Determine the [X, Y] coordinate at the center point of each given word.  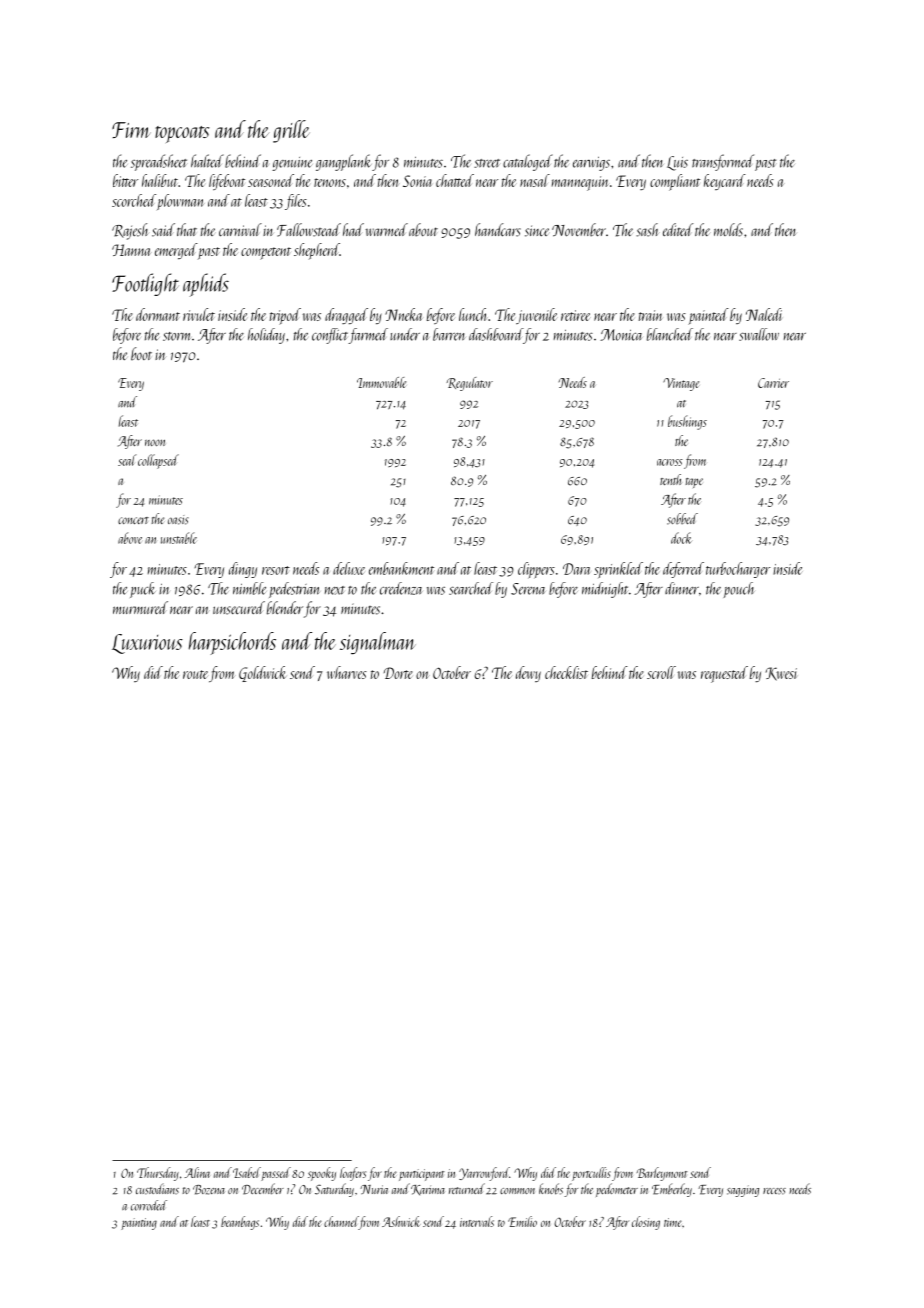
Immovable [381, 382]
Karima [428, 1190]
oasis [178, 520]
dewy [528, 674]
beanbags [240, 1223]
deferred [683, 570]
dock [681, 538]
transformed [723, 162]
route [195, 674]
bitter [125, 180]
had [353, 229]
